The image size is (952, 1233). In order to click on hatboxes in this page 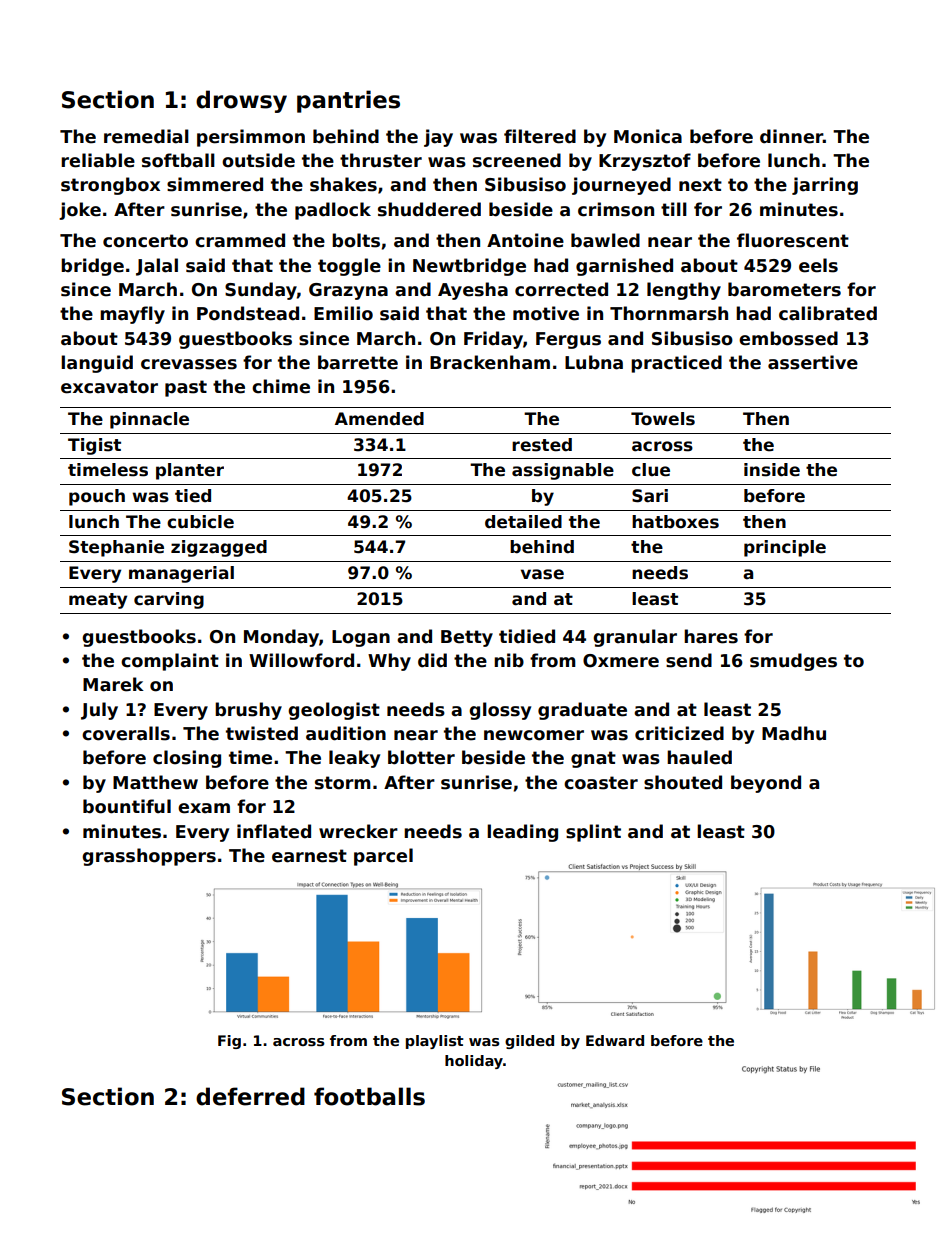, I will do `click(675, 522)`.
